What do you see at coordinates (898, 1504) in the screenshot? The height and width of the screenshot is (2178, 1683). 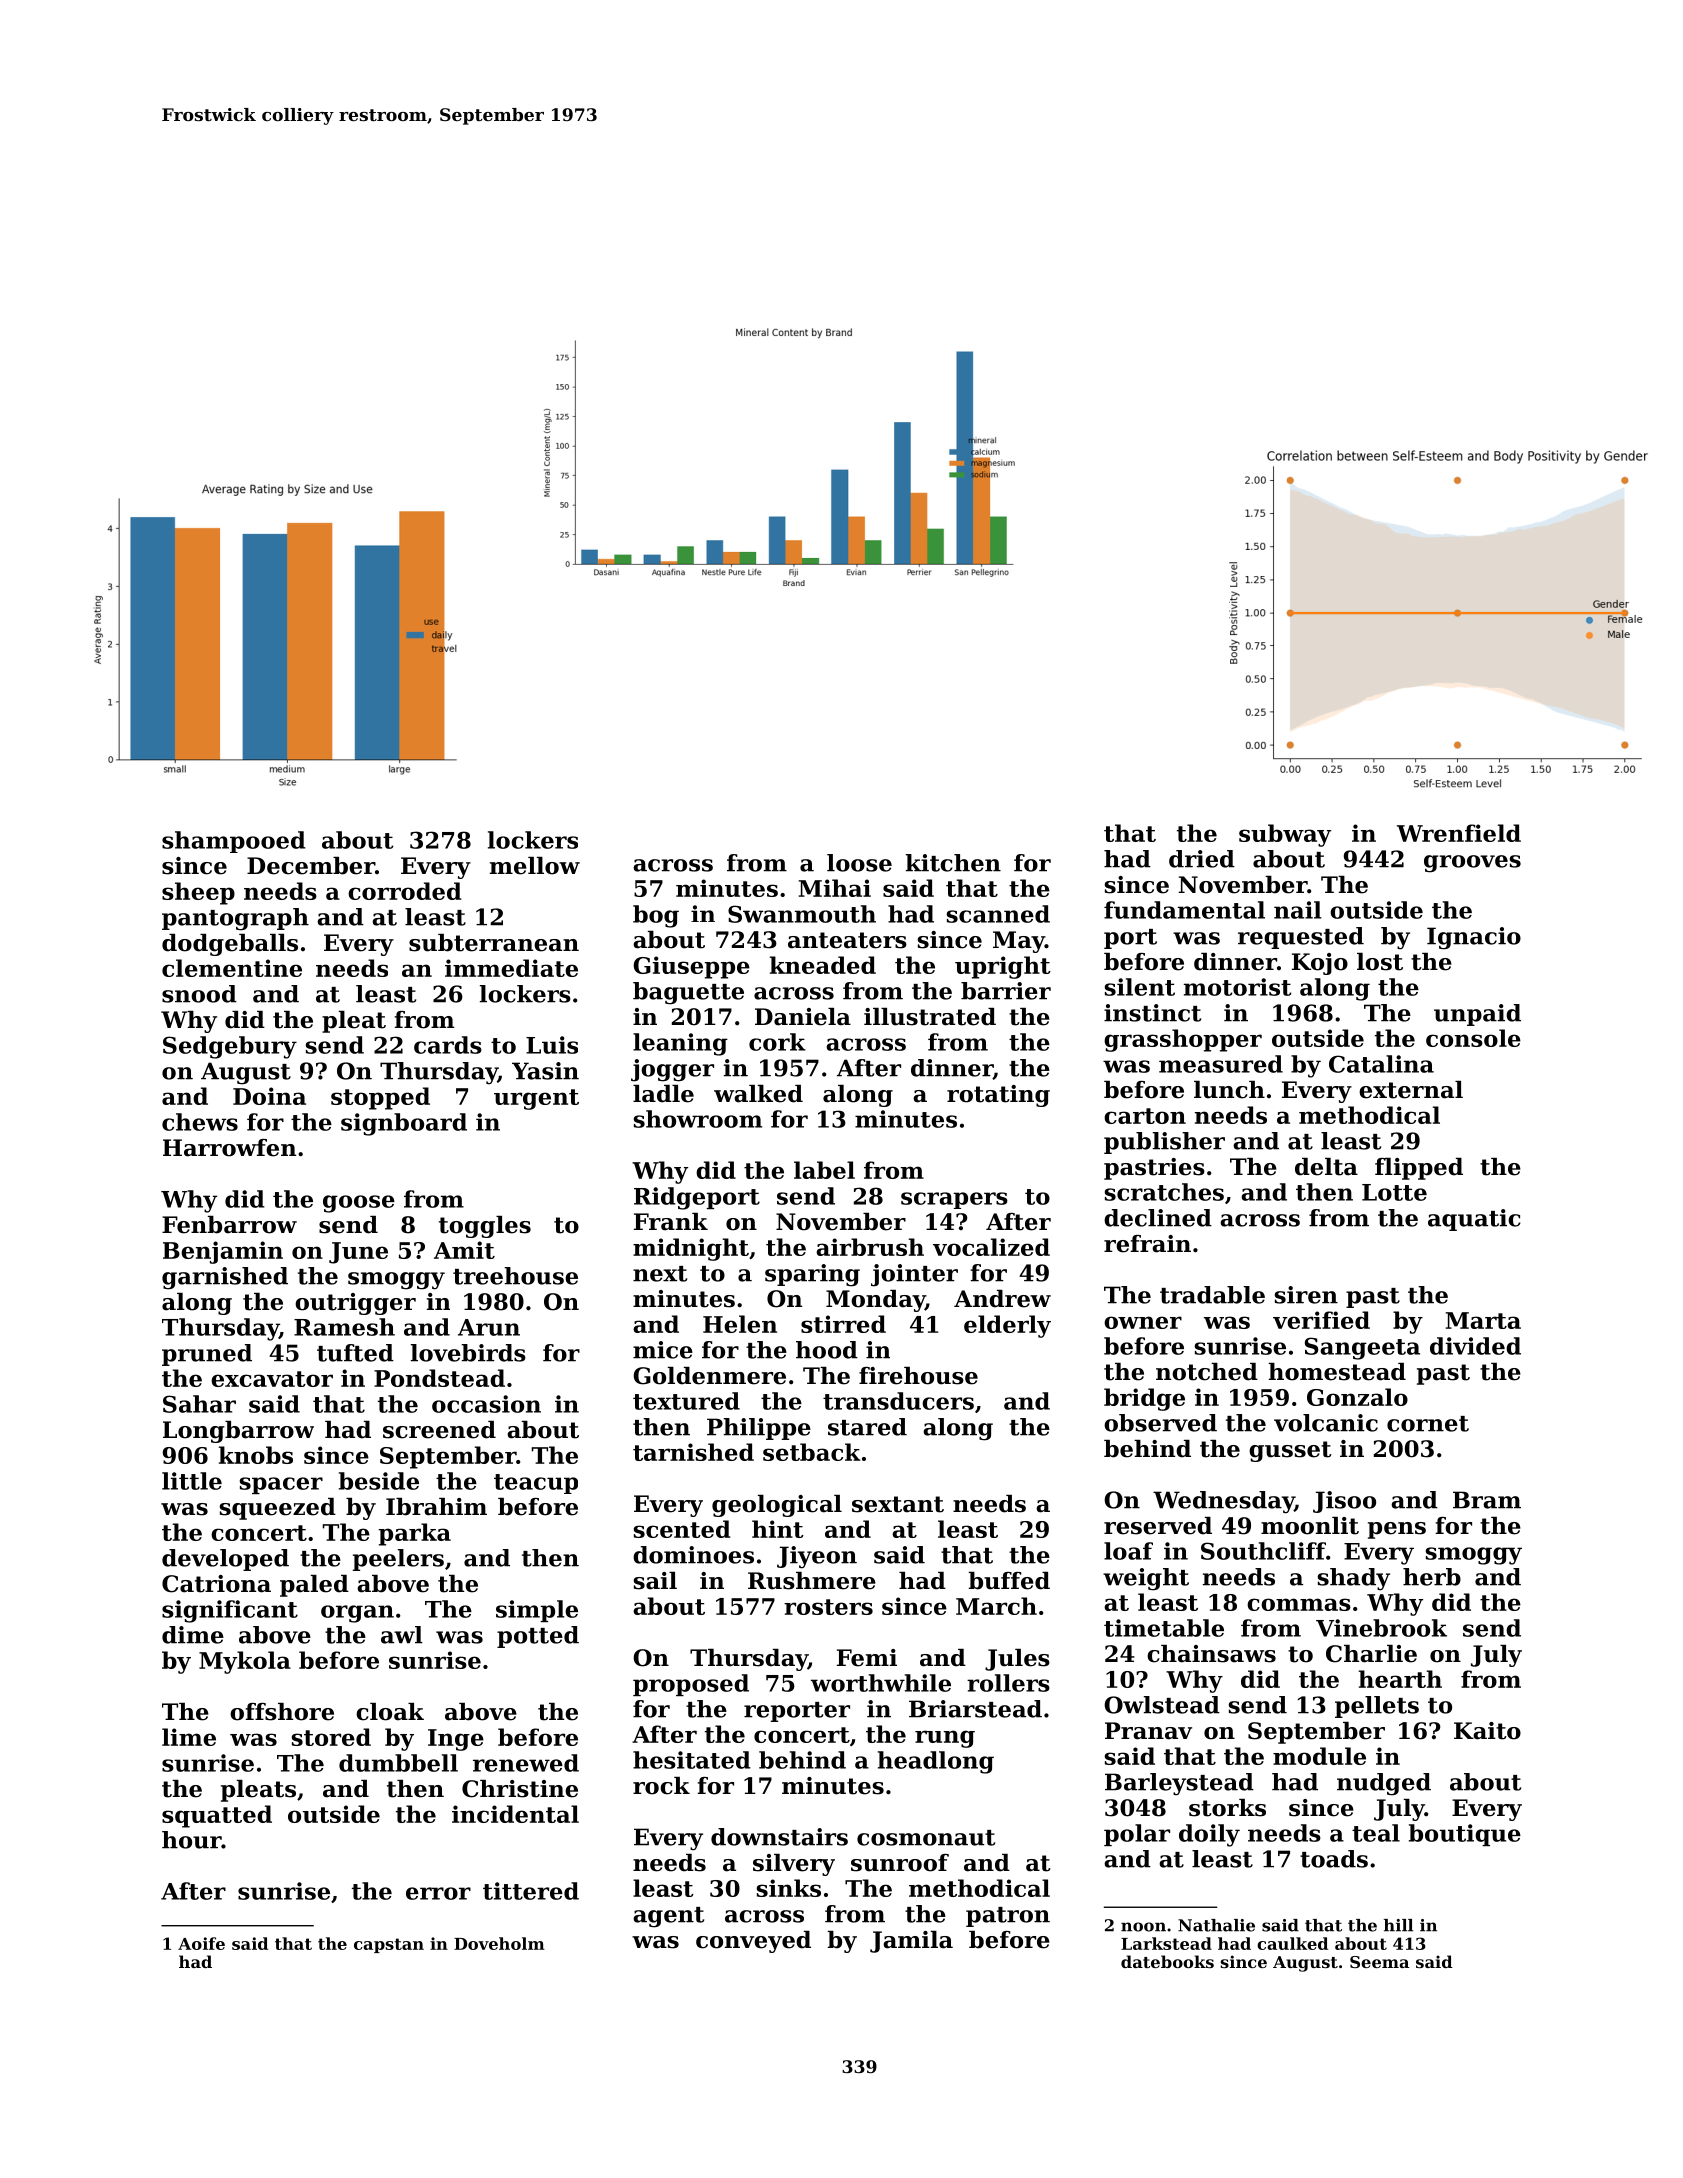 I see `sextant` at bounding box center [898, 1504].
